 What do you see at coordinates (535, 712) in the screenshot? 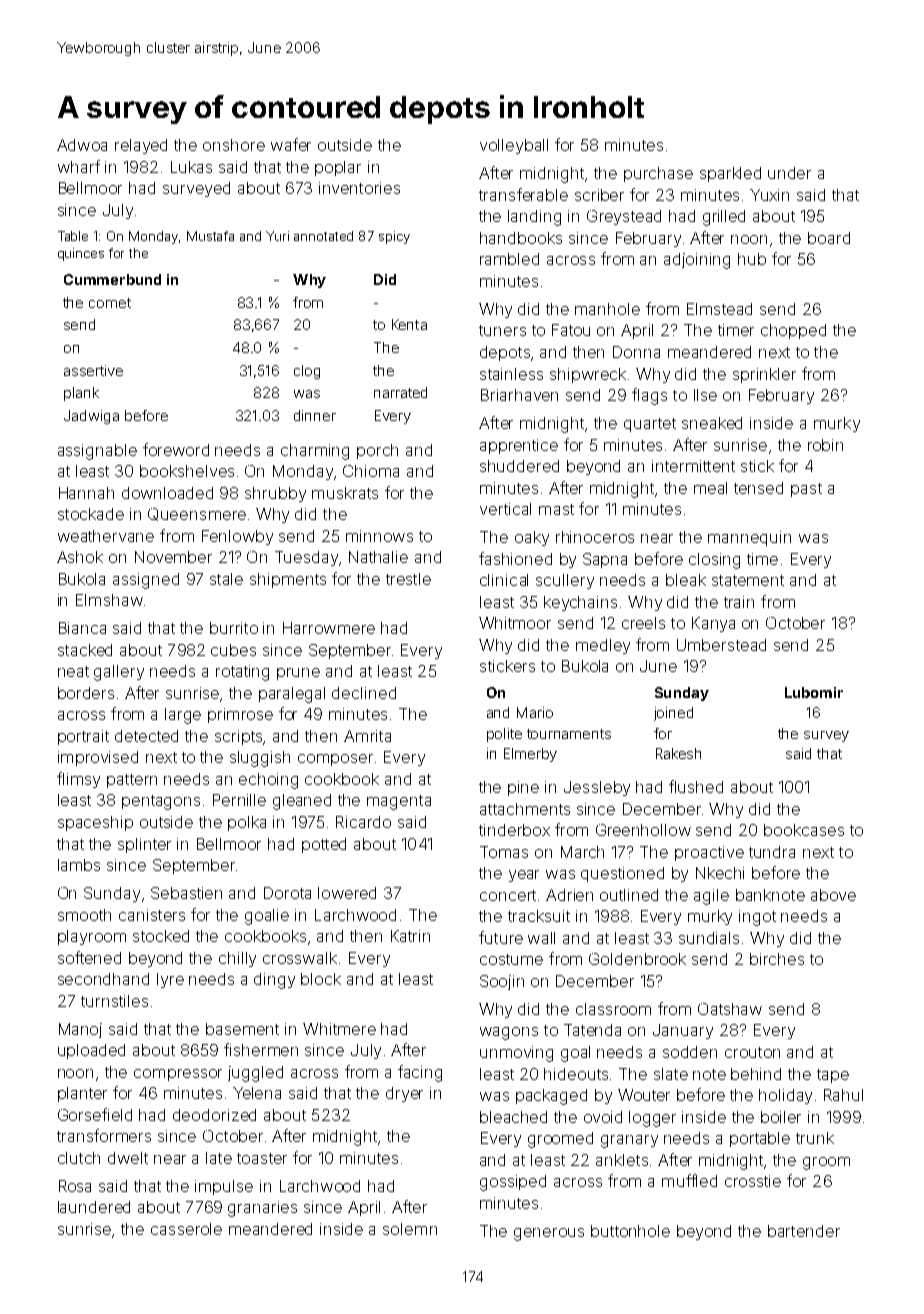
I see `Mario` at bounding box center [535, 712].
